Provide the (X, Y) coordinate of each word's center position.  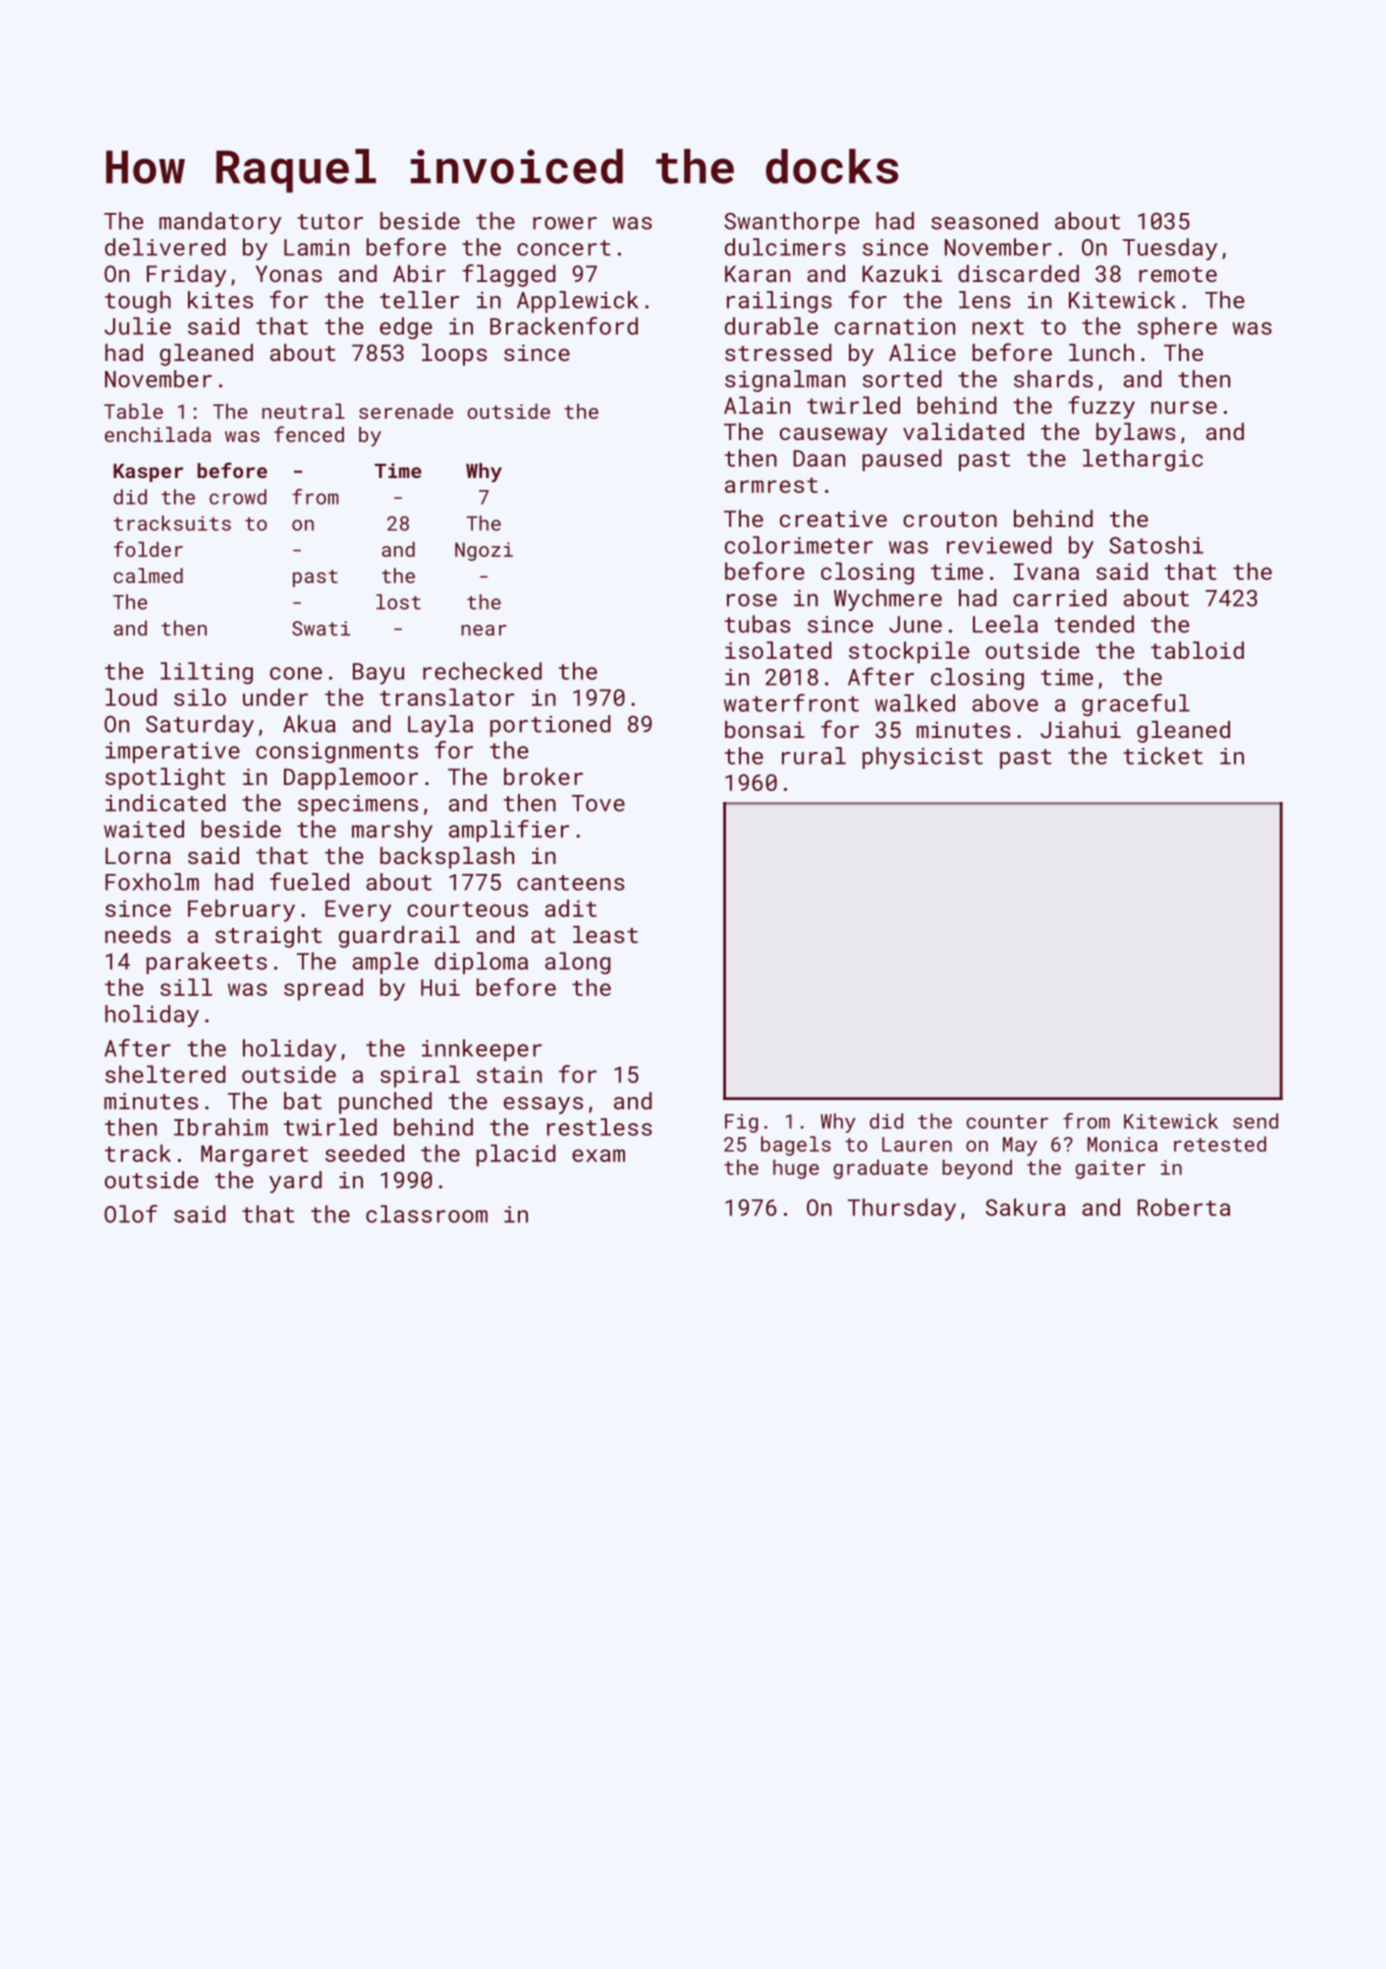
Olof (131, 1214)
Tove (598, 803)
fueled (309, 881)
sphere (1177, 328)
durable (771, 326)
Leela (1005, 624)
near (484, 630)
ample (385, 963)
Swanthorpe (791, 223)
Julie (137, 326)
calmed (148, 575)
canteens (571, 883)
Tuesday (1170, 249)
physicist (922, 758)
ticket (1163, 756)
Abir (419, 273)
